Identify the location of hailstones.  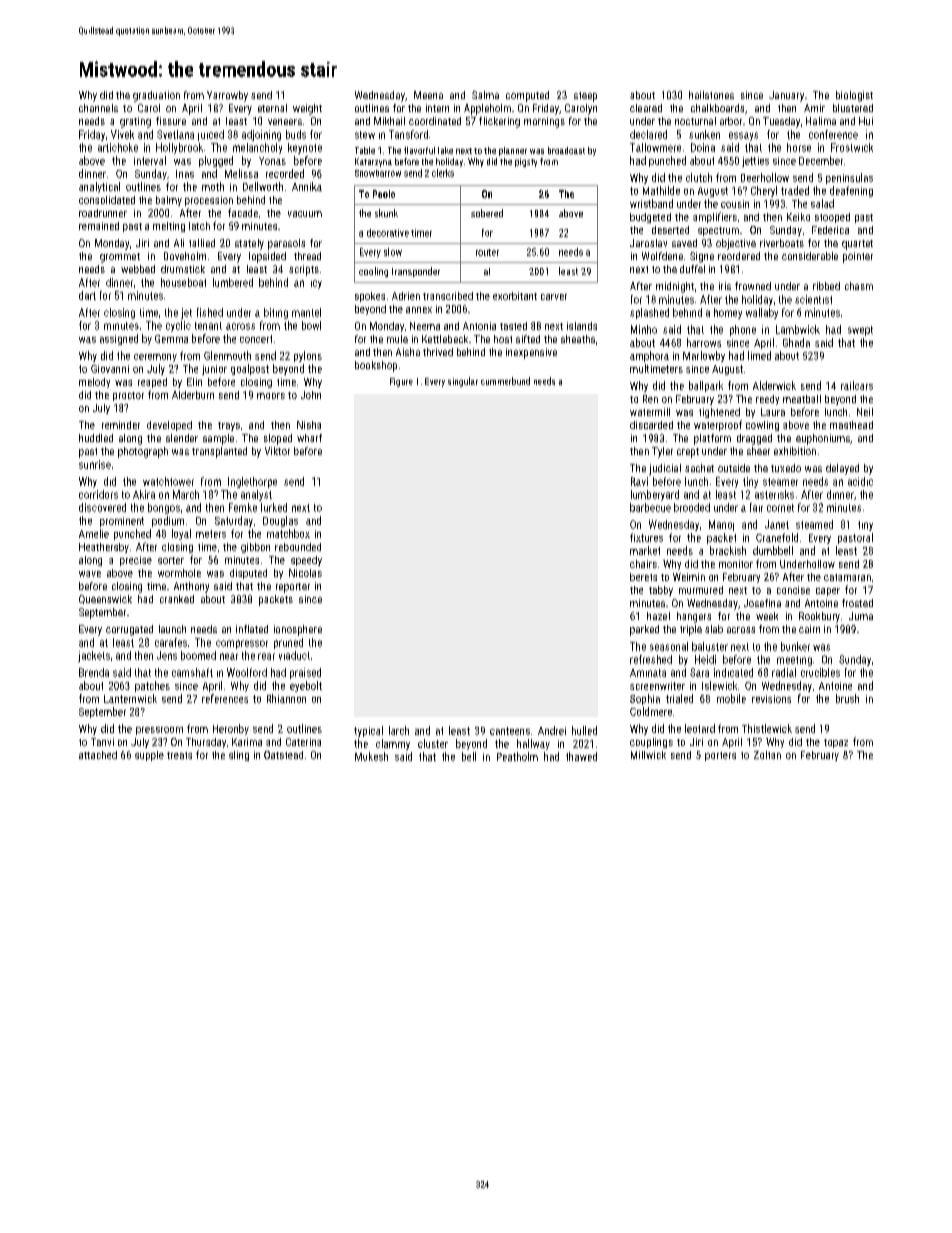
(711, 95).
